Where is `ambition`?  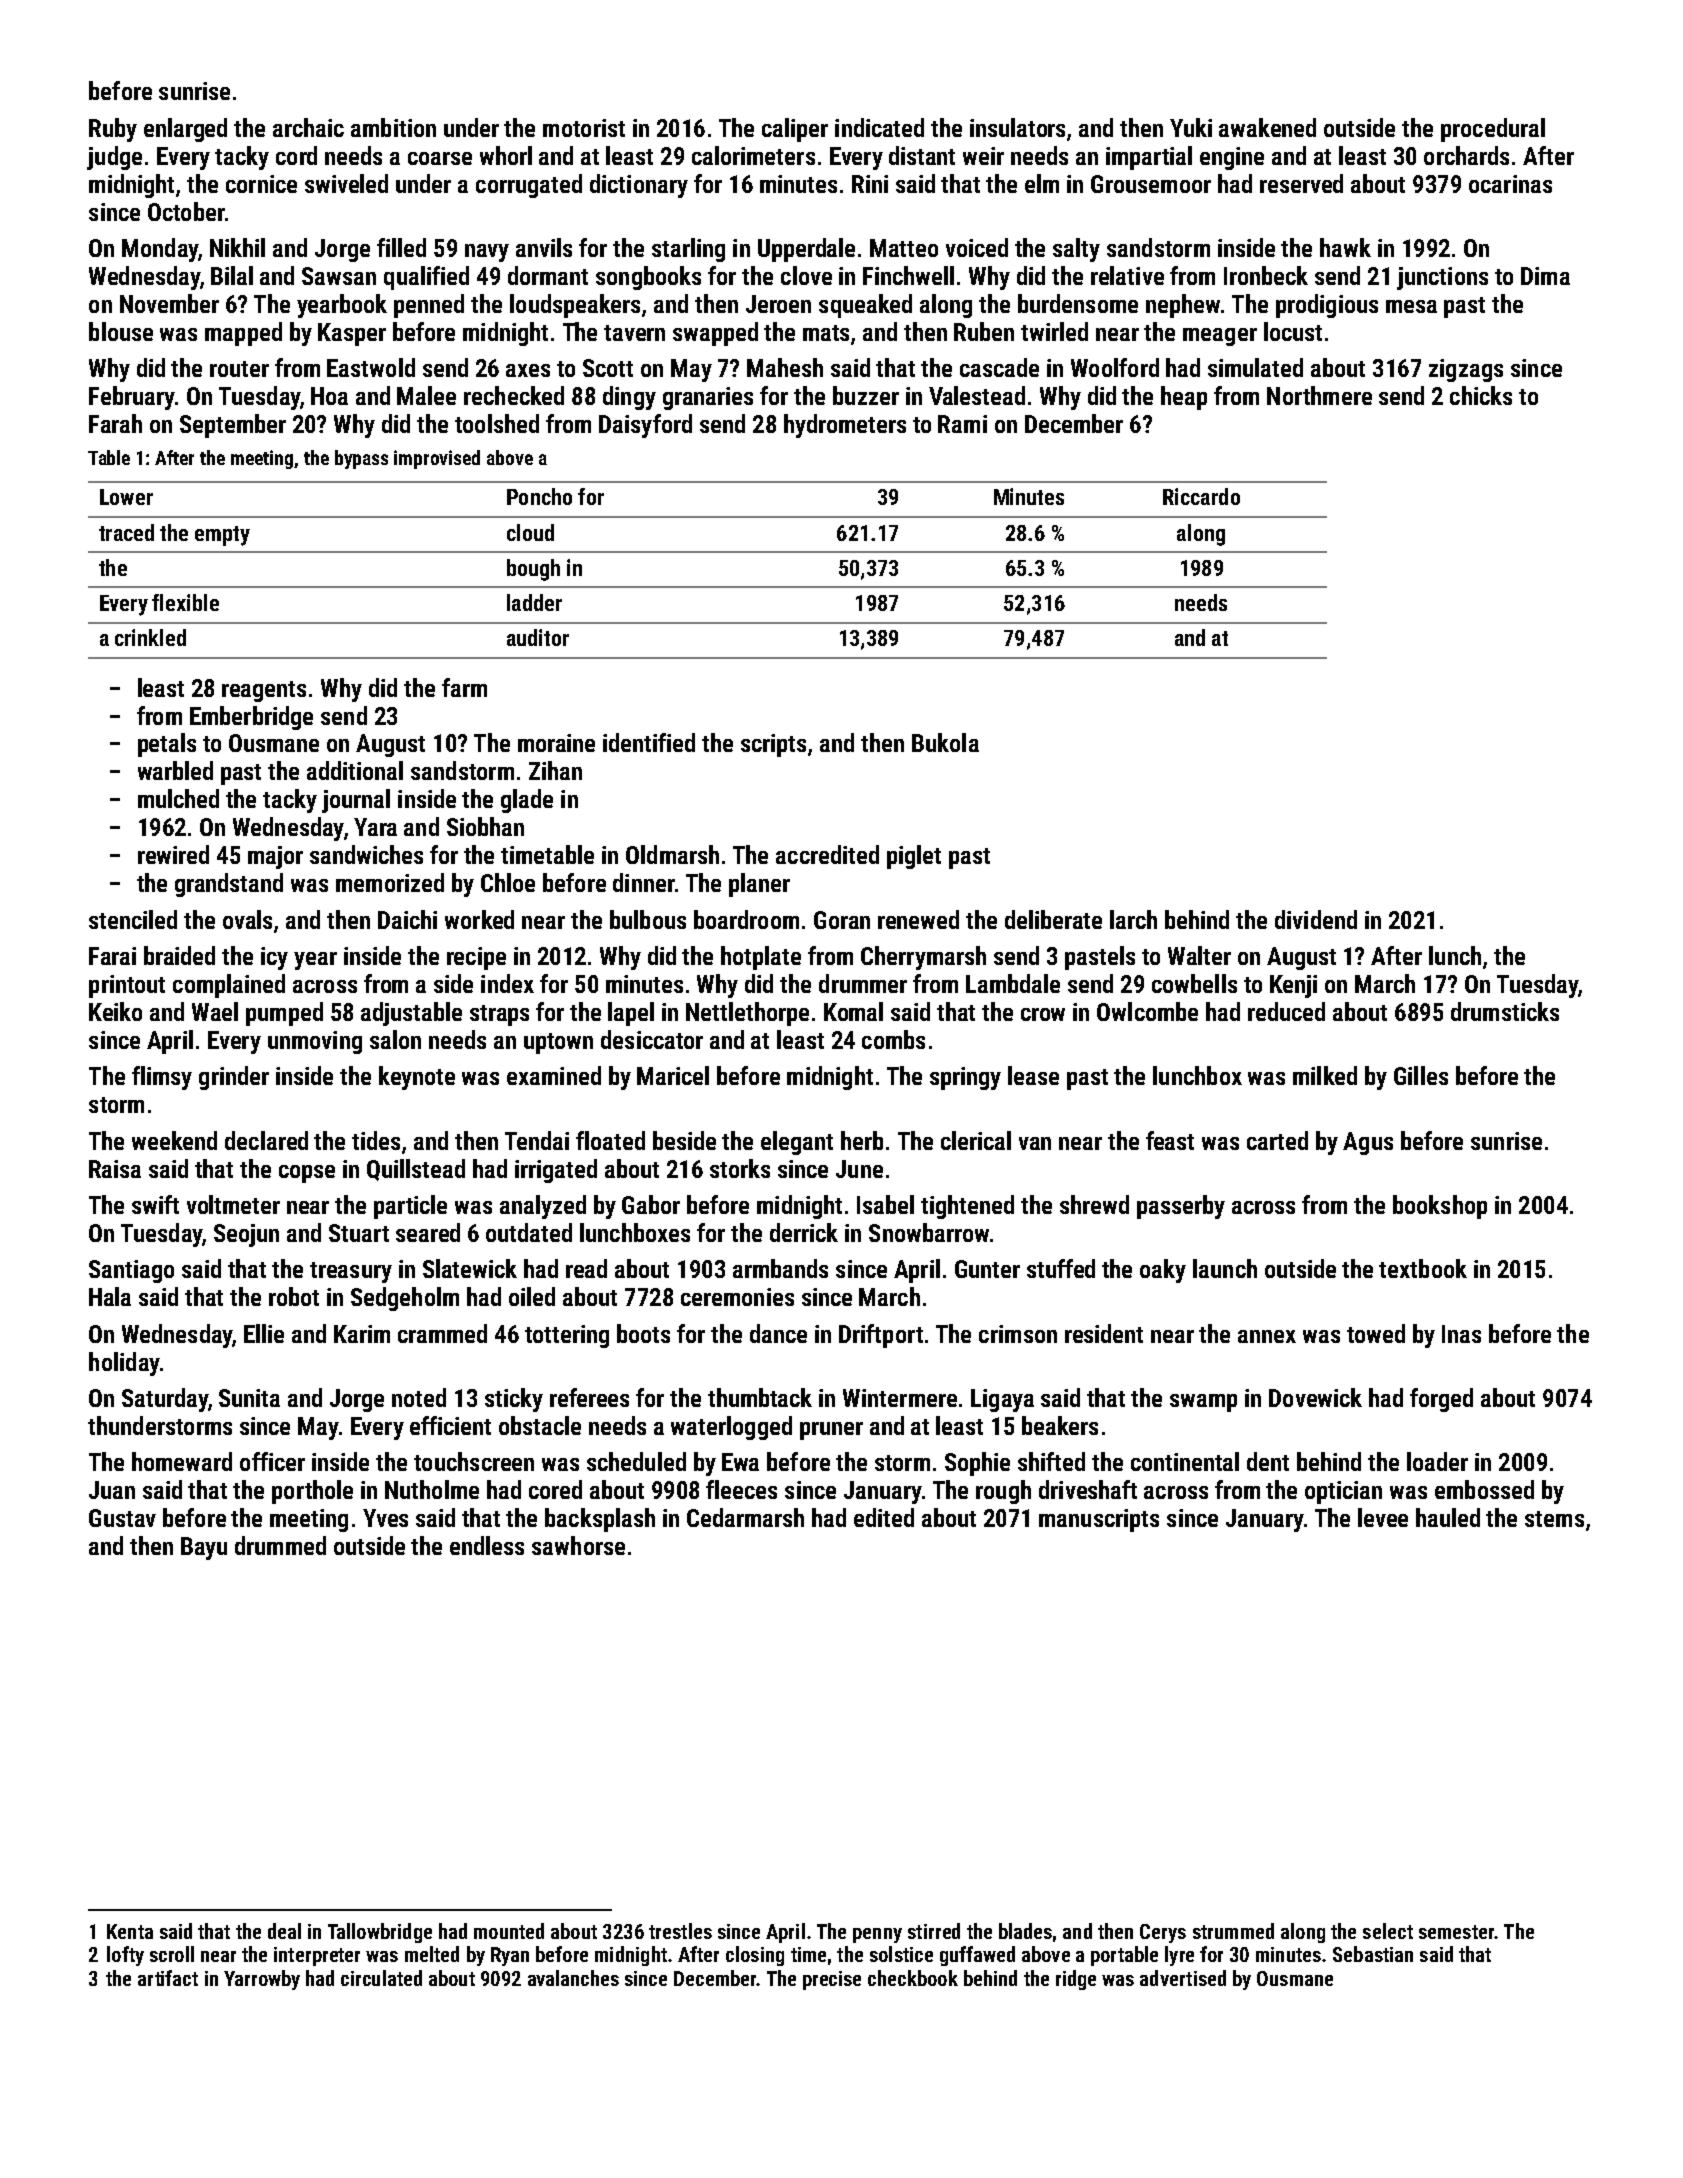
ambition is located at coordinates (393, 127).
